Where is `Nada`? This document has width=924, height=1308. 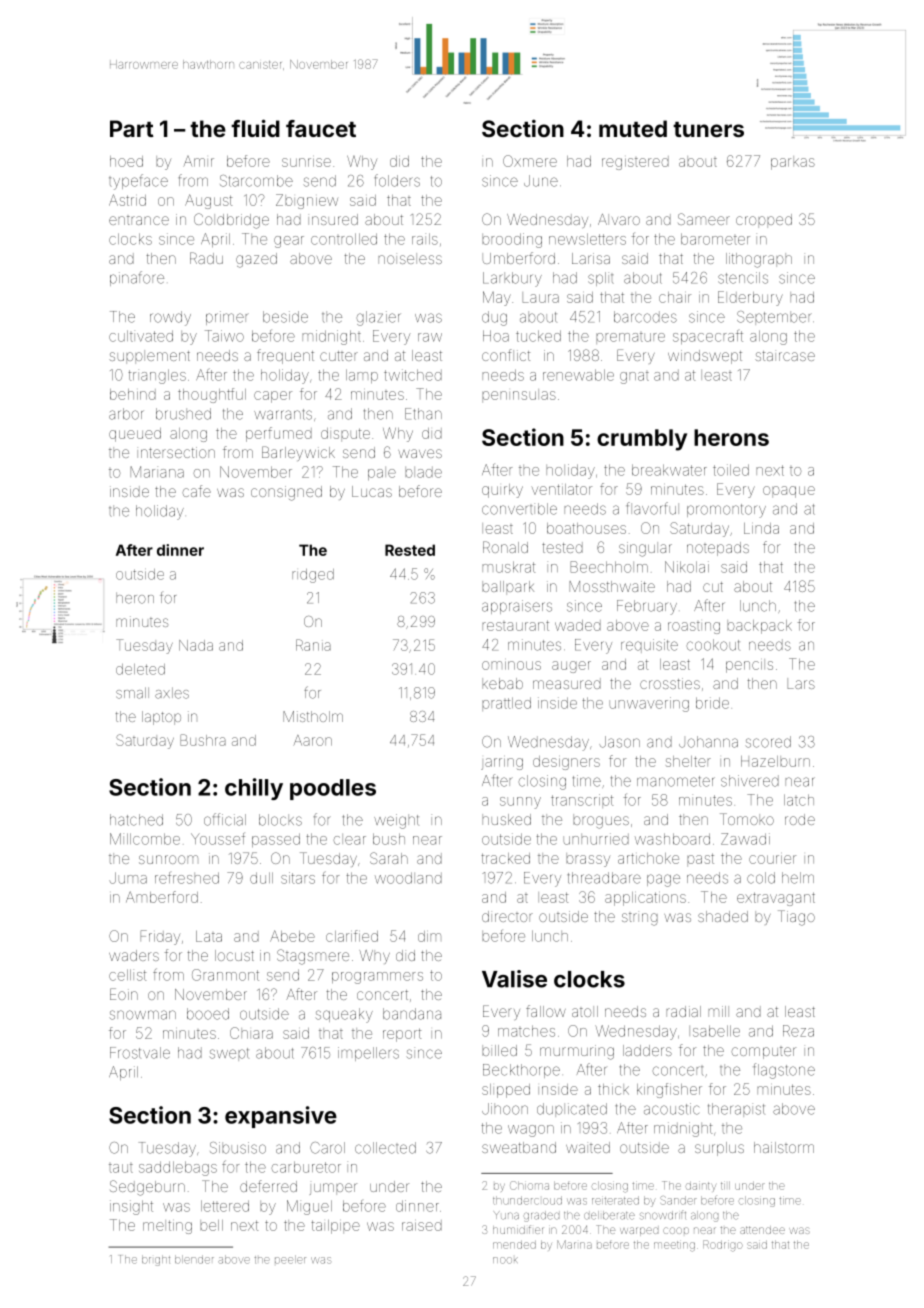 Nada is located at coordinates (196, 645).
